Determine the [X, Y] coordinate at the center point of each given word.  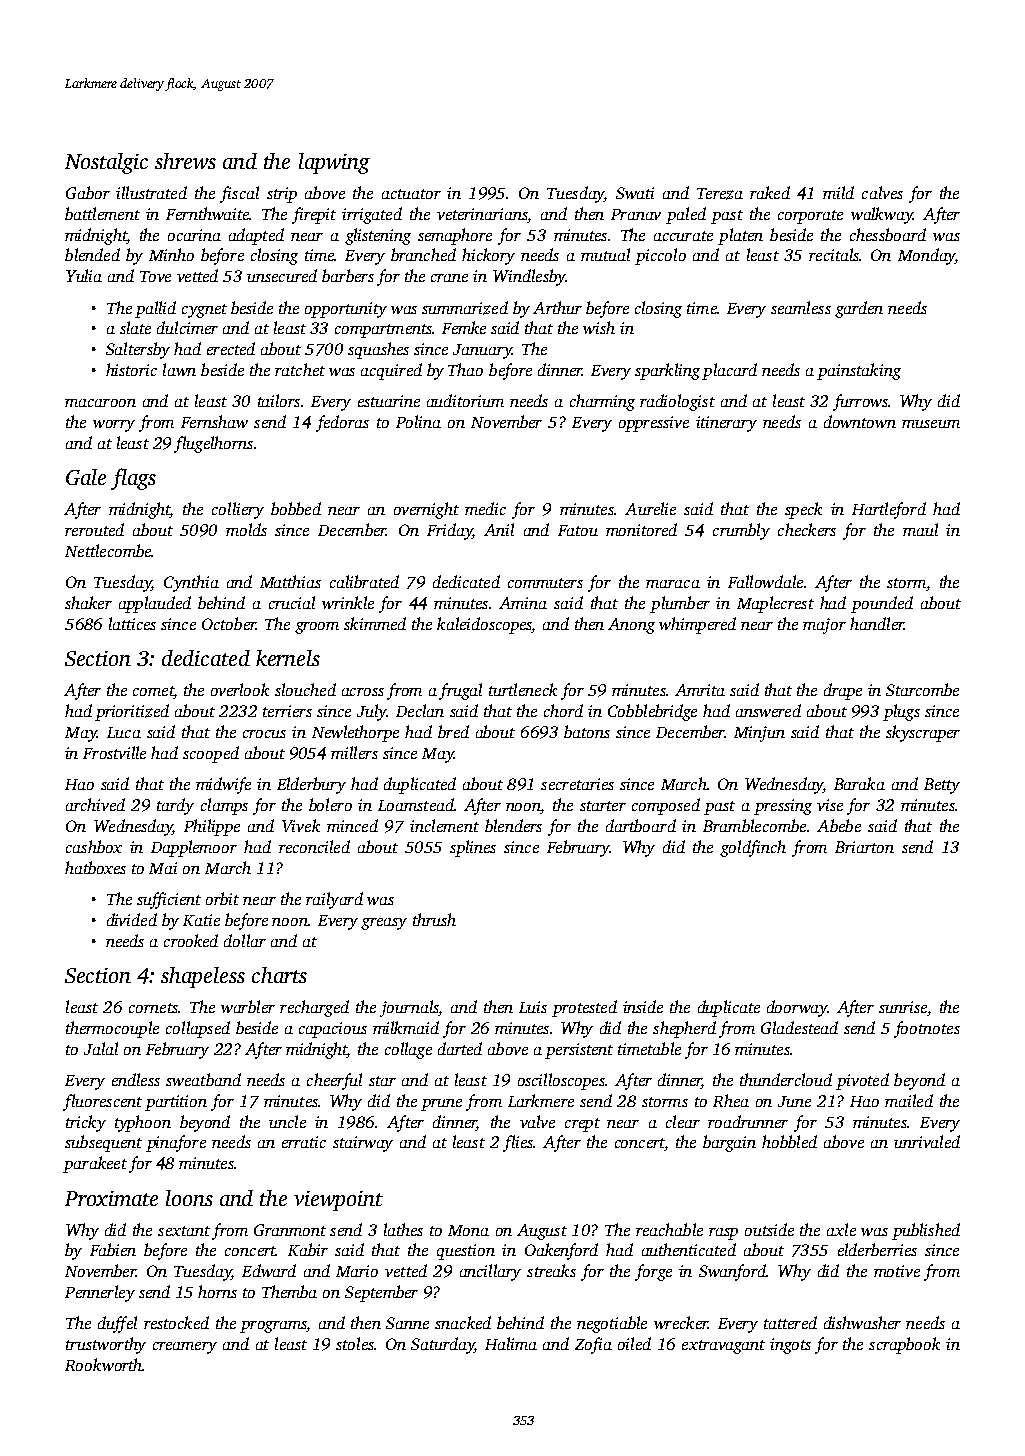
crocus [264, 734]
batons [587, 731]
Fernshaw [214, 421]
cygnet [204, 311]
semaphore [455, 236]
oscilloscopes [561, 1081]
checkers [807, 529]
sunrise [903, 1007]
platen [740, 236]
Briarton [864, 847]
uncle [287, 1121]
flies [518, 1143]
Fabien [113, 1249]
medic [485, 508]
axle [841, 1229]
